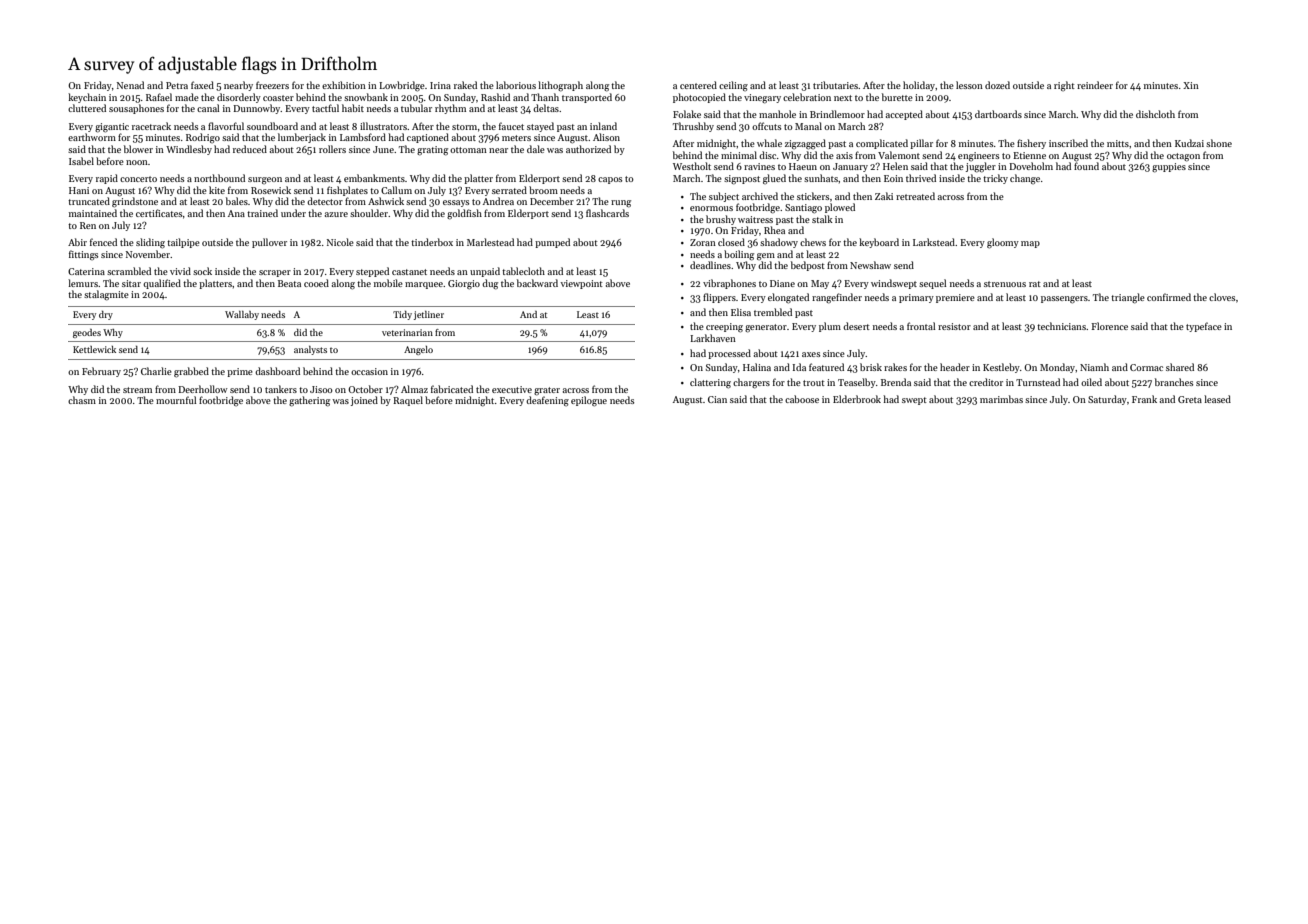 The width and height of the screenshot is (1308, 924). Describe the element at coordinates (760, 196) in the screenshot. I see `archived` at that location.
